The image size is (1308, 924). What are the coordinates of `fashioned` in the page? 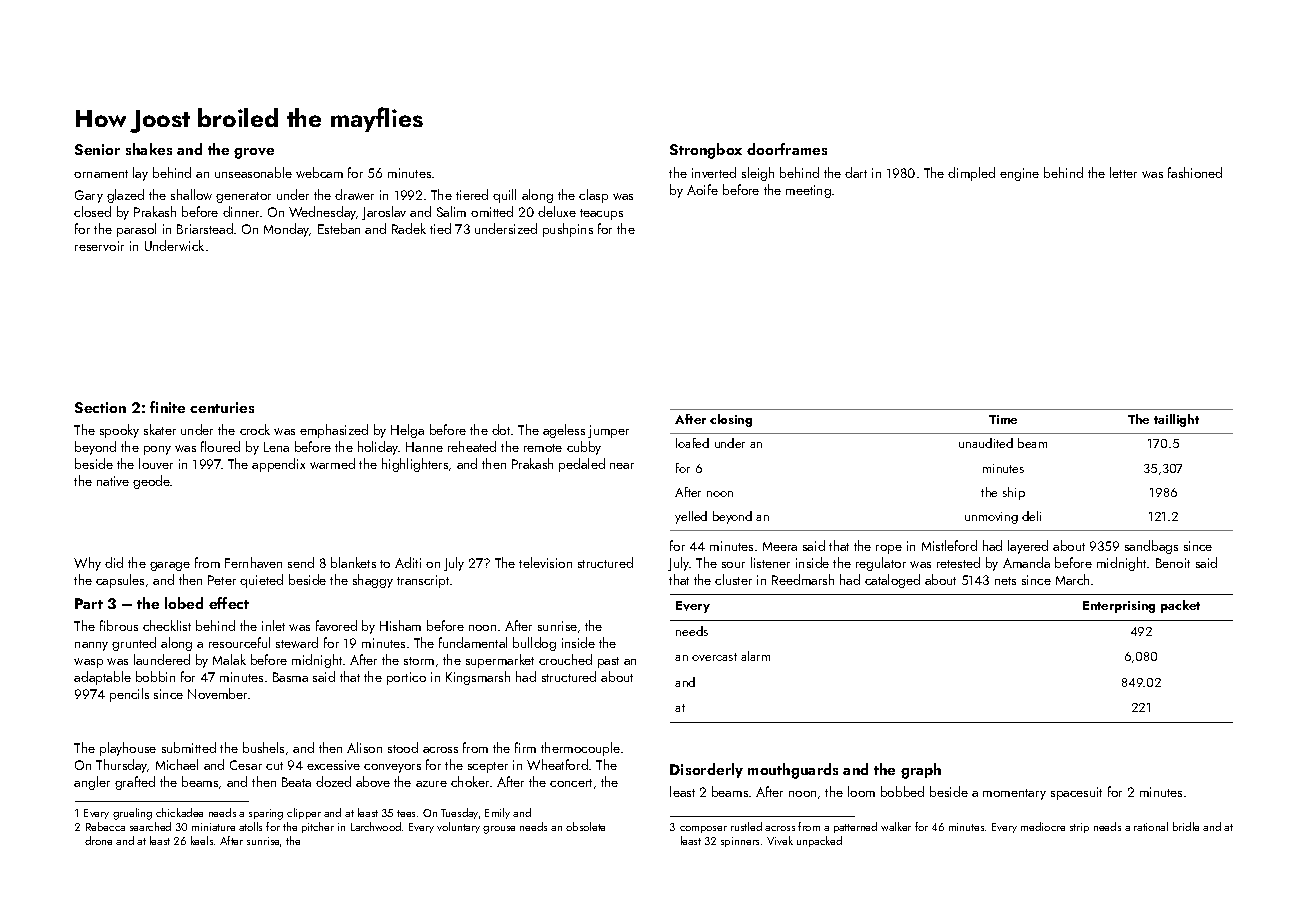 It's located at (1195, 172).
